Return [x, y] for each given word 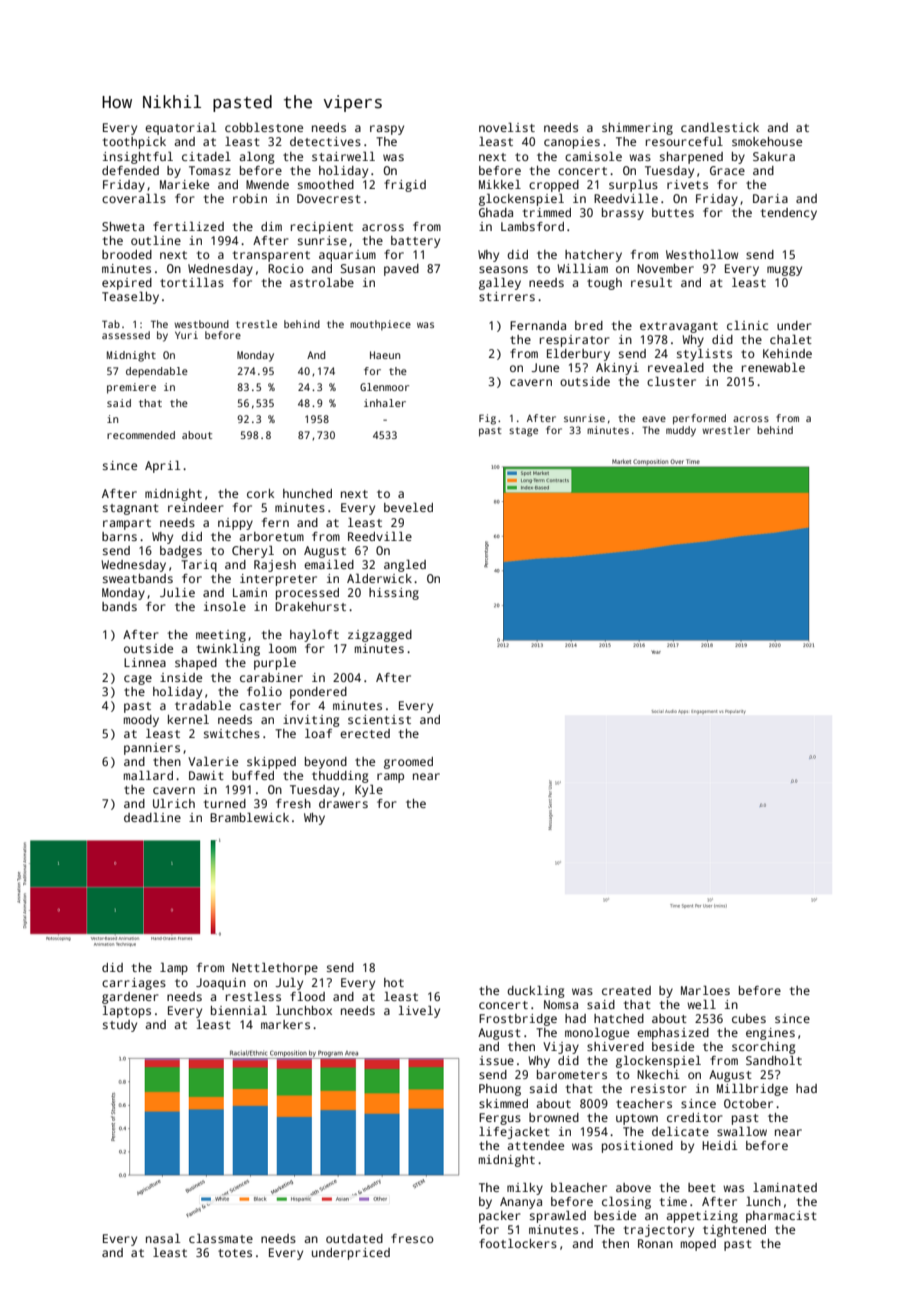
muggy [784, 271]
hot [394, 982]
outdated [354, 1238]
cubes [749, 1018]
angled [405, 566]
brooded [127, 254]
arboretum [271, 536]
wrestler [726, 430]
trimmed [546, 212]
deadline [152, 817]
